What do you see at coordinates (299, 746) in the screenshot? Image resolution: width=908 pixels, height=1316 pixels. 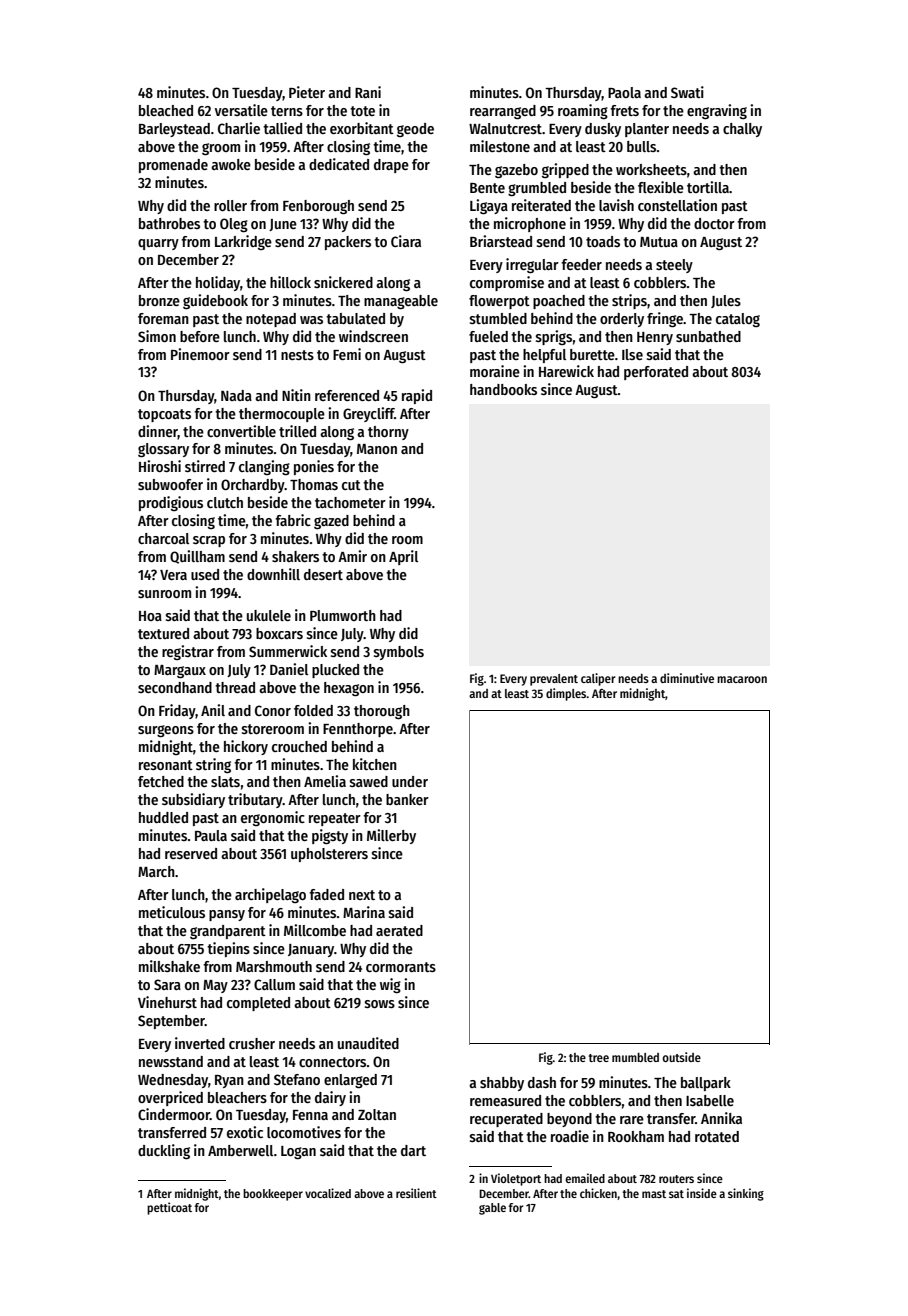 I see `crouched` at bounding box center [299, 746].
